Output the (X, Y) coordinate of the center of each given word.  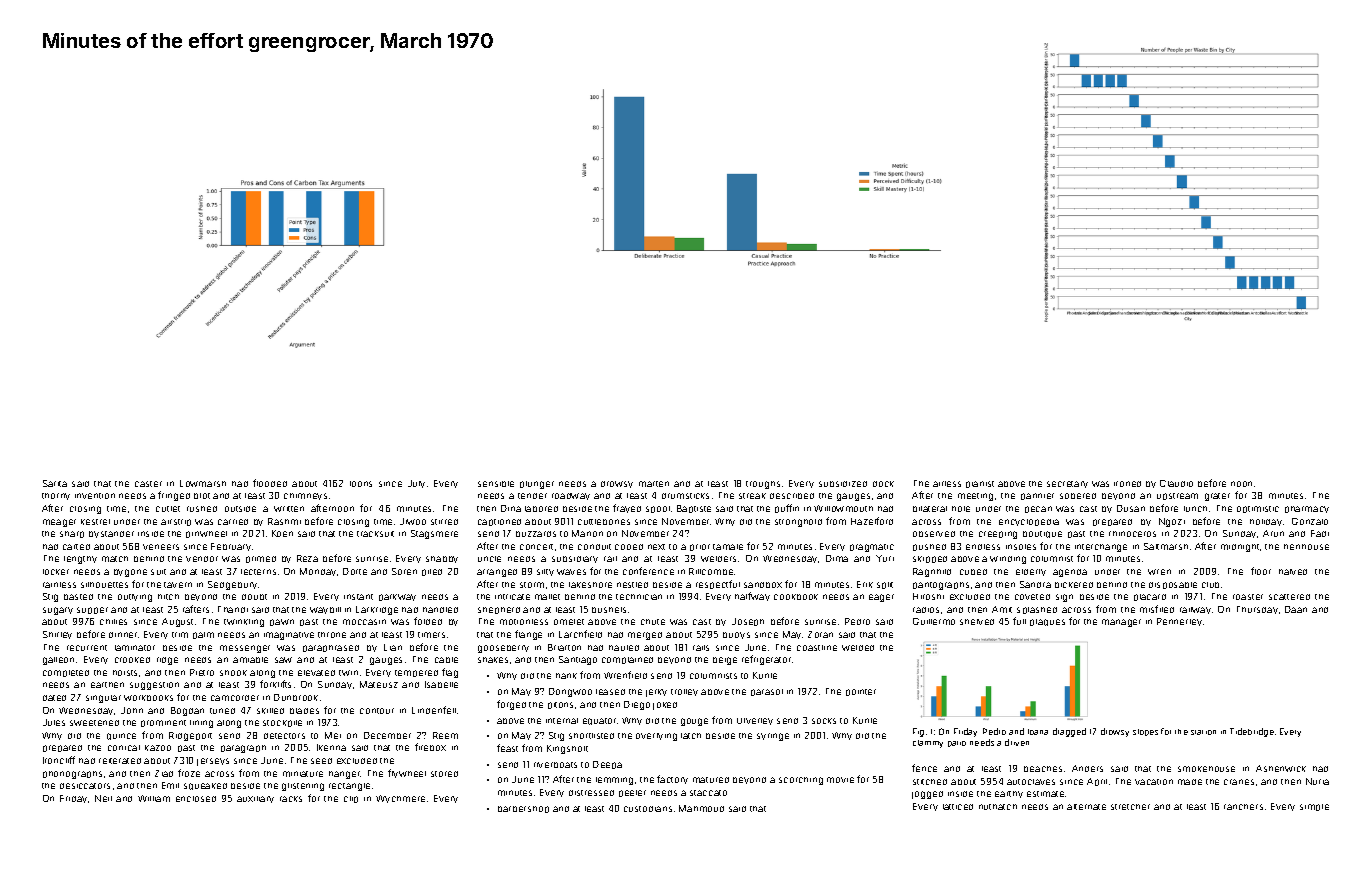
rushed (202, 509)
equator (599, 721)
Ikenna (331, 747)
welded (858, 648)
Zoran (820, 634)
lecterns (258, 572)
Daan (1296, 609)
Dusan (1131, 508)
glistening (303, 787)
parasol (767, 692)
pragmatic (872, 548)
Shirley (57, 635)
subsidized (843, 484)
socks (824, 721)
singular (103, 699)
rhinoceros (1132, 534)
